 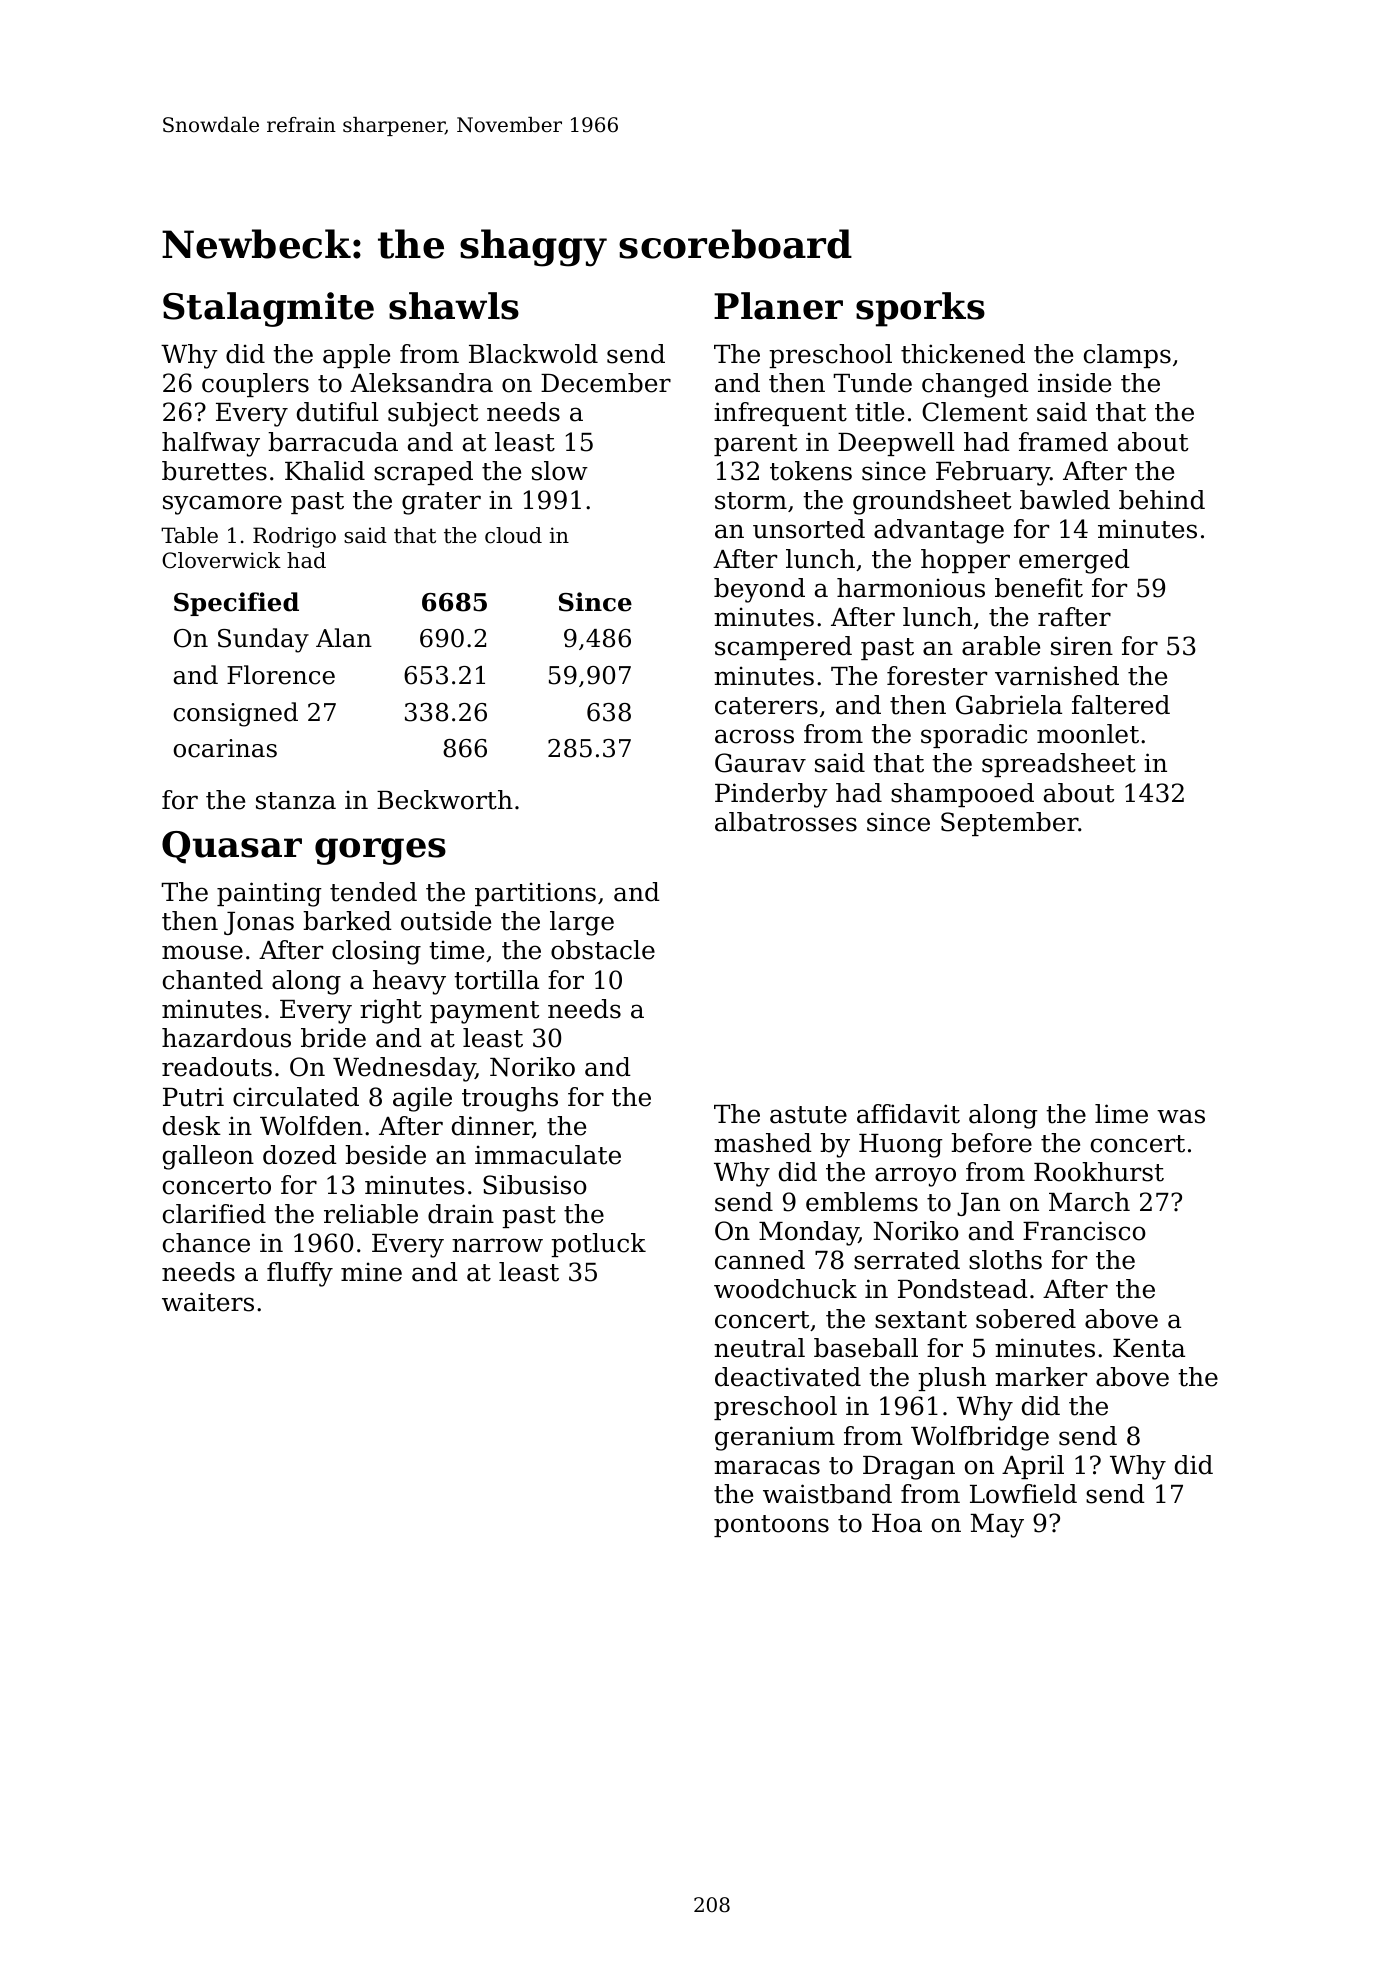 I want to click on shawls, so click(x=454, y=306).
